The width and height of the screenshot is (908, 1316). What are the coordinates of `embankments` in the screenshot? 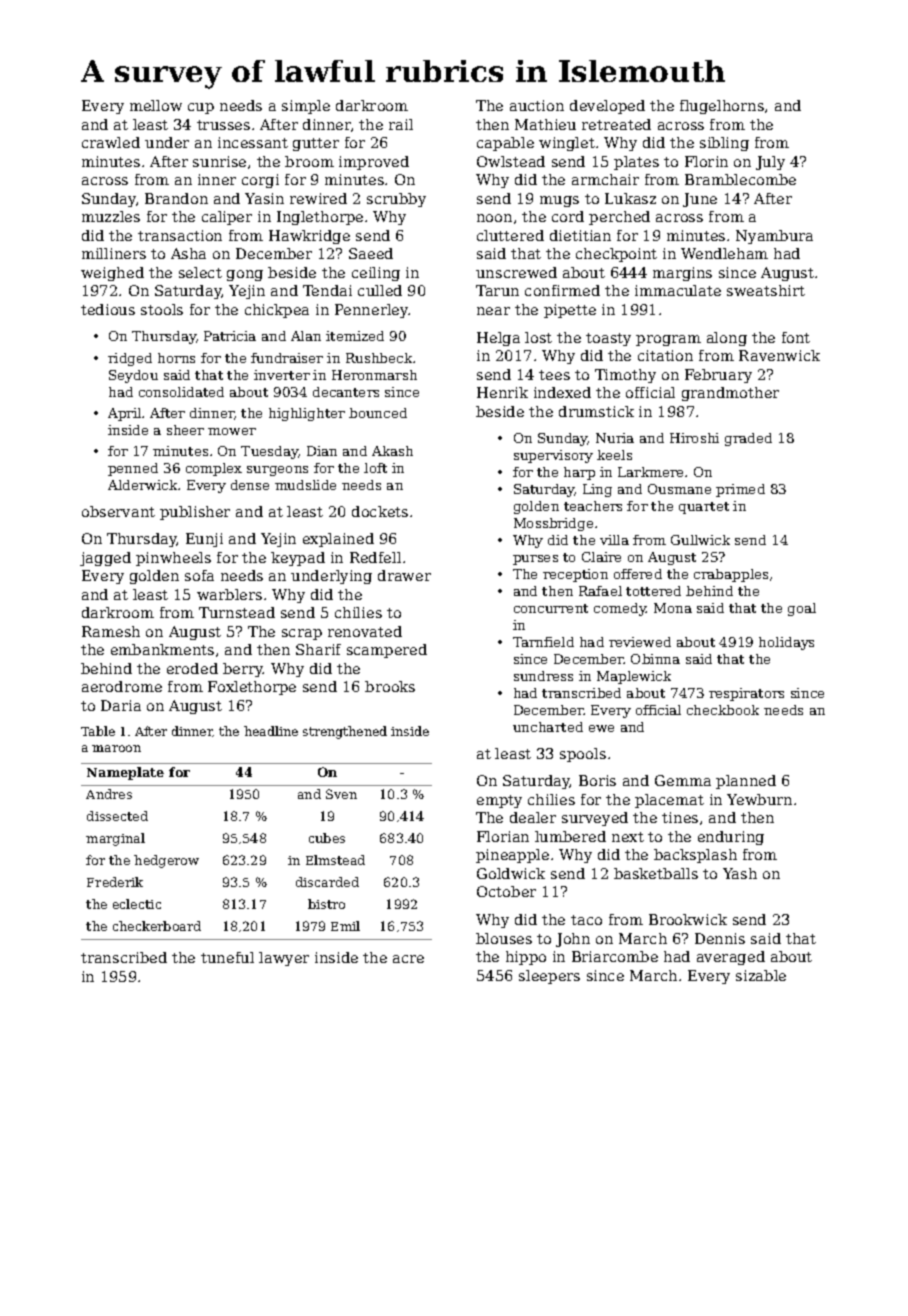 It's located at (162, 649).
